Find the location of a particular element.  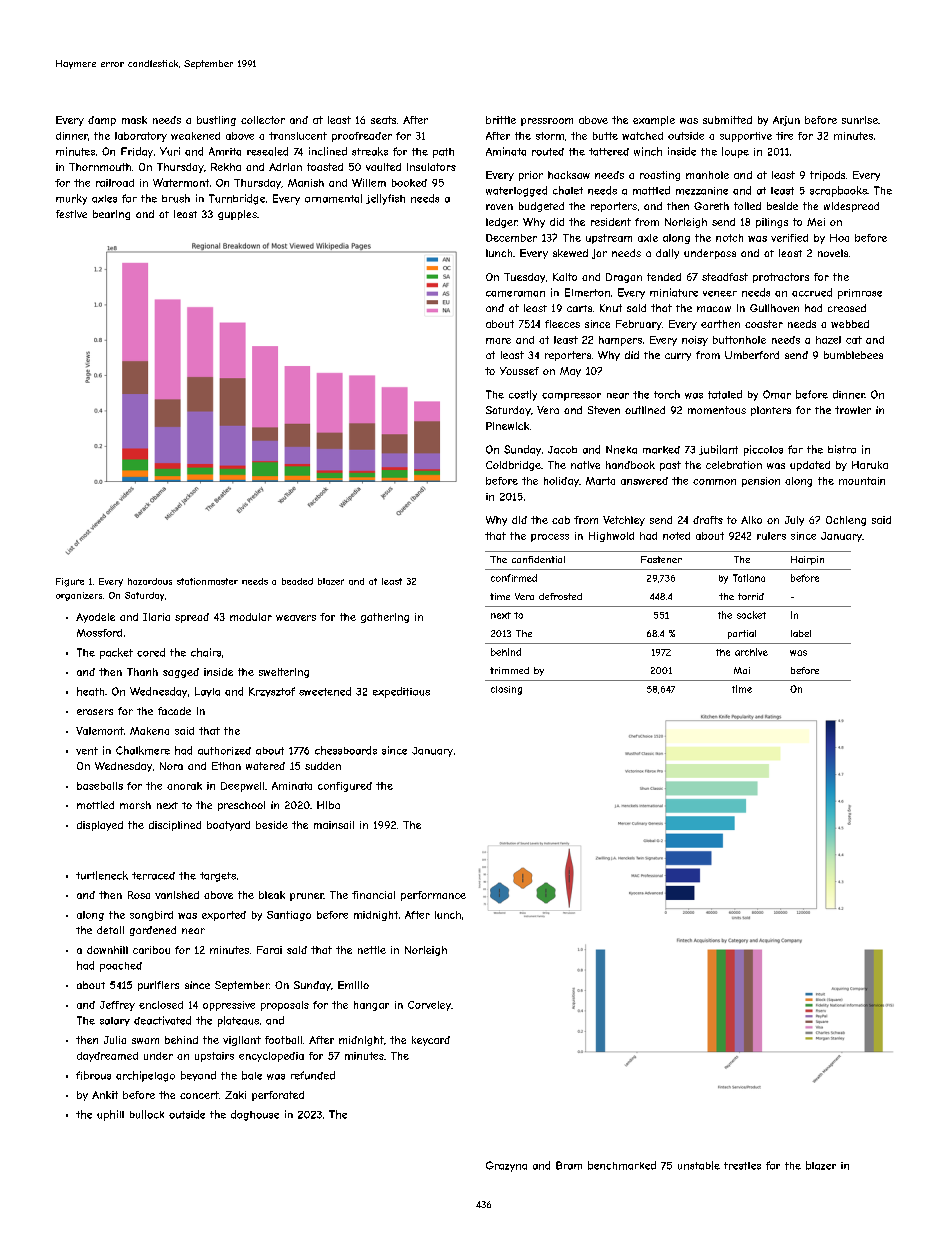

preschool is located at coordinates (241, 806).
